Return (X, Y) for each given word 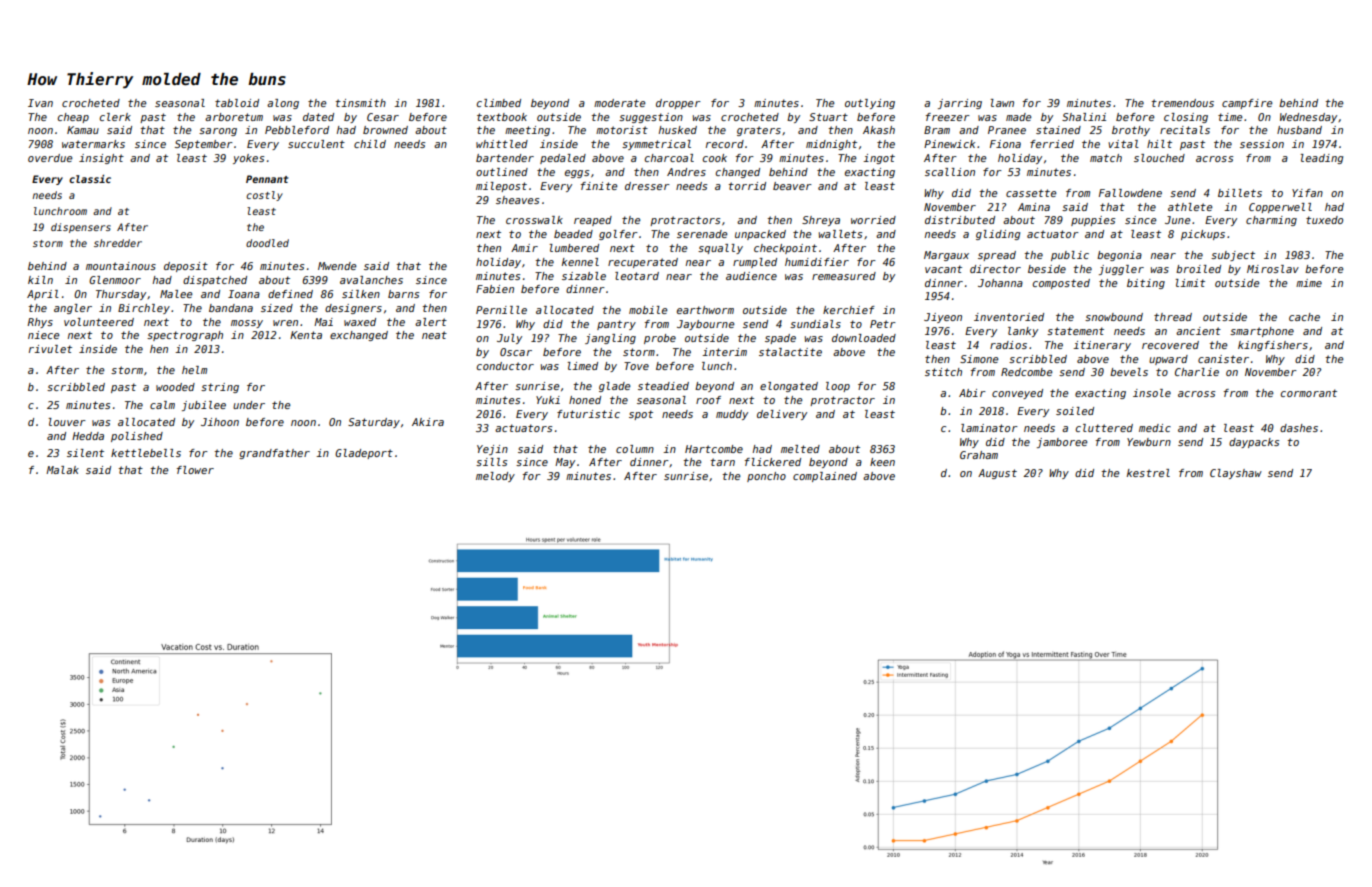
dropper (678, 104)
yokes (248, 159)
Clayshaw (1236, 474)
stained (1058, 130)
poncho (766, 477)
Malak (62, 470)
